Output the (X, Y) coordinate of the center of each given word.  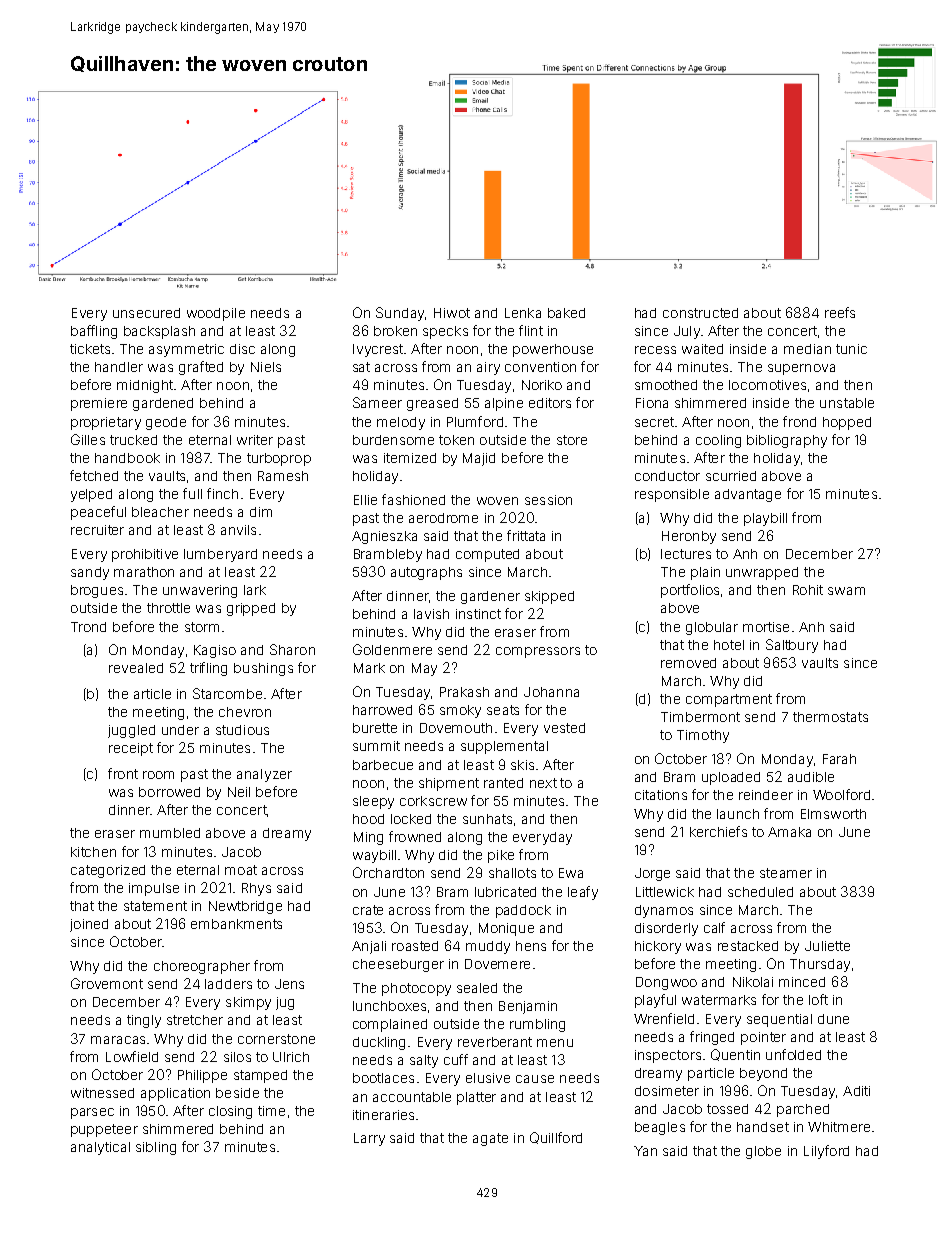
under (180, 730)
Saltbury (792, 646)
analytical (100, 1148)
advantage (748, 495)
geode (166, 423)
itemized (410, 458)
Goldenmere (392, 649)
